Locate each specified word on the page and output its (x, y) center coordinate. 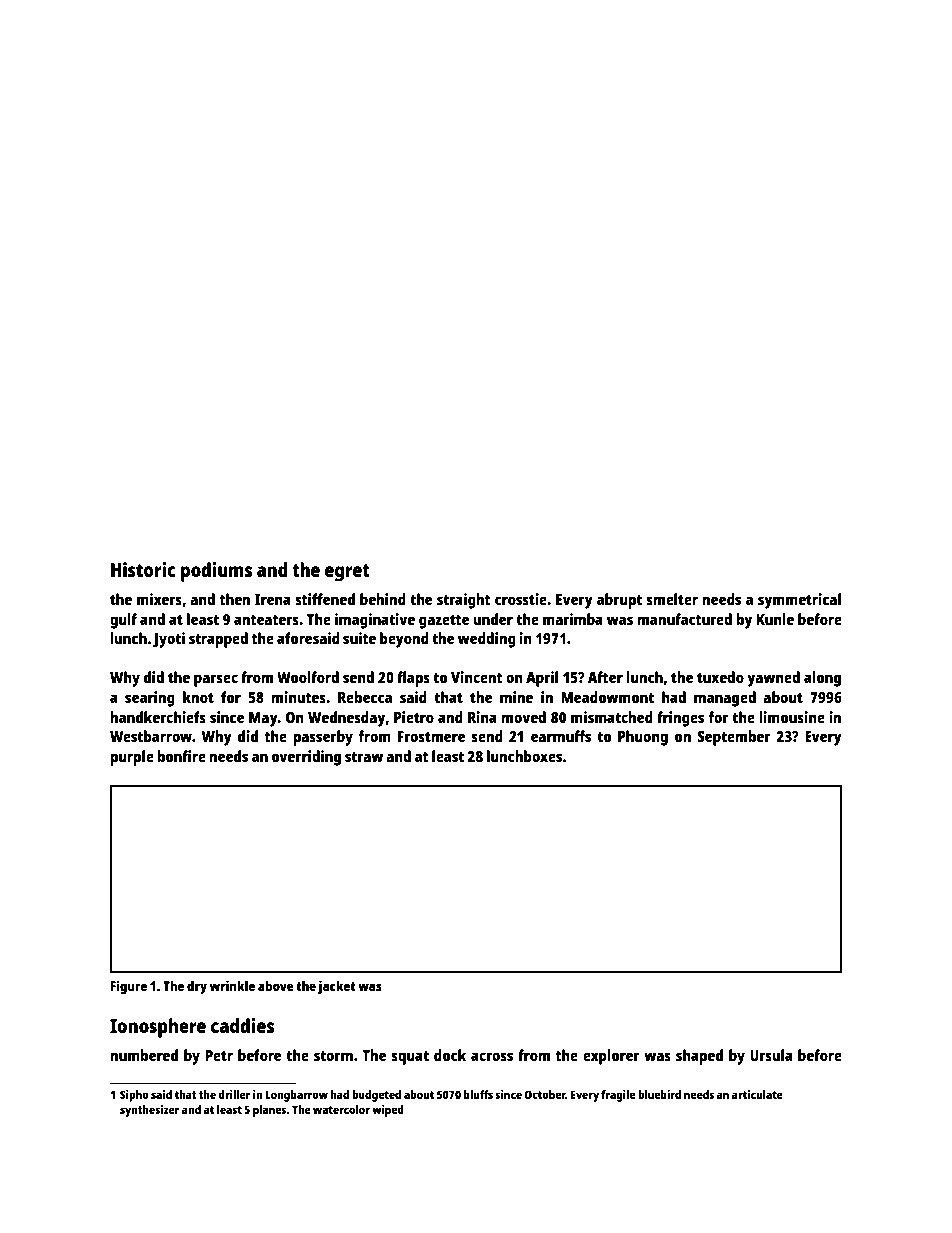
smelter (672, 599)
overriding (306, 758)
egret (347, 573)
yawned (773, 679)
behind (383, 599)
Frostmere (431, 736)
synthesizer (150, 1111)
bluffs (478, 1094)
